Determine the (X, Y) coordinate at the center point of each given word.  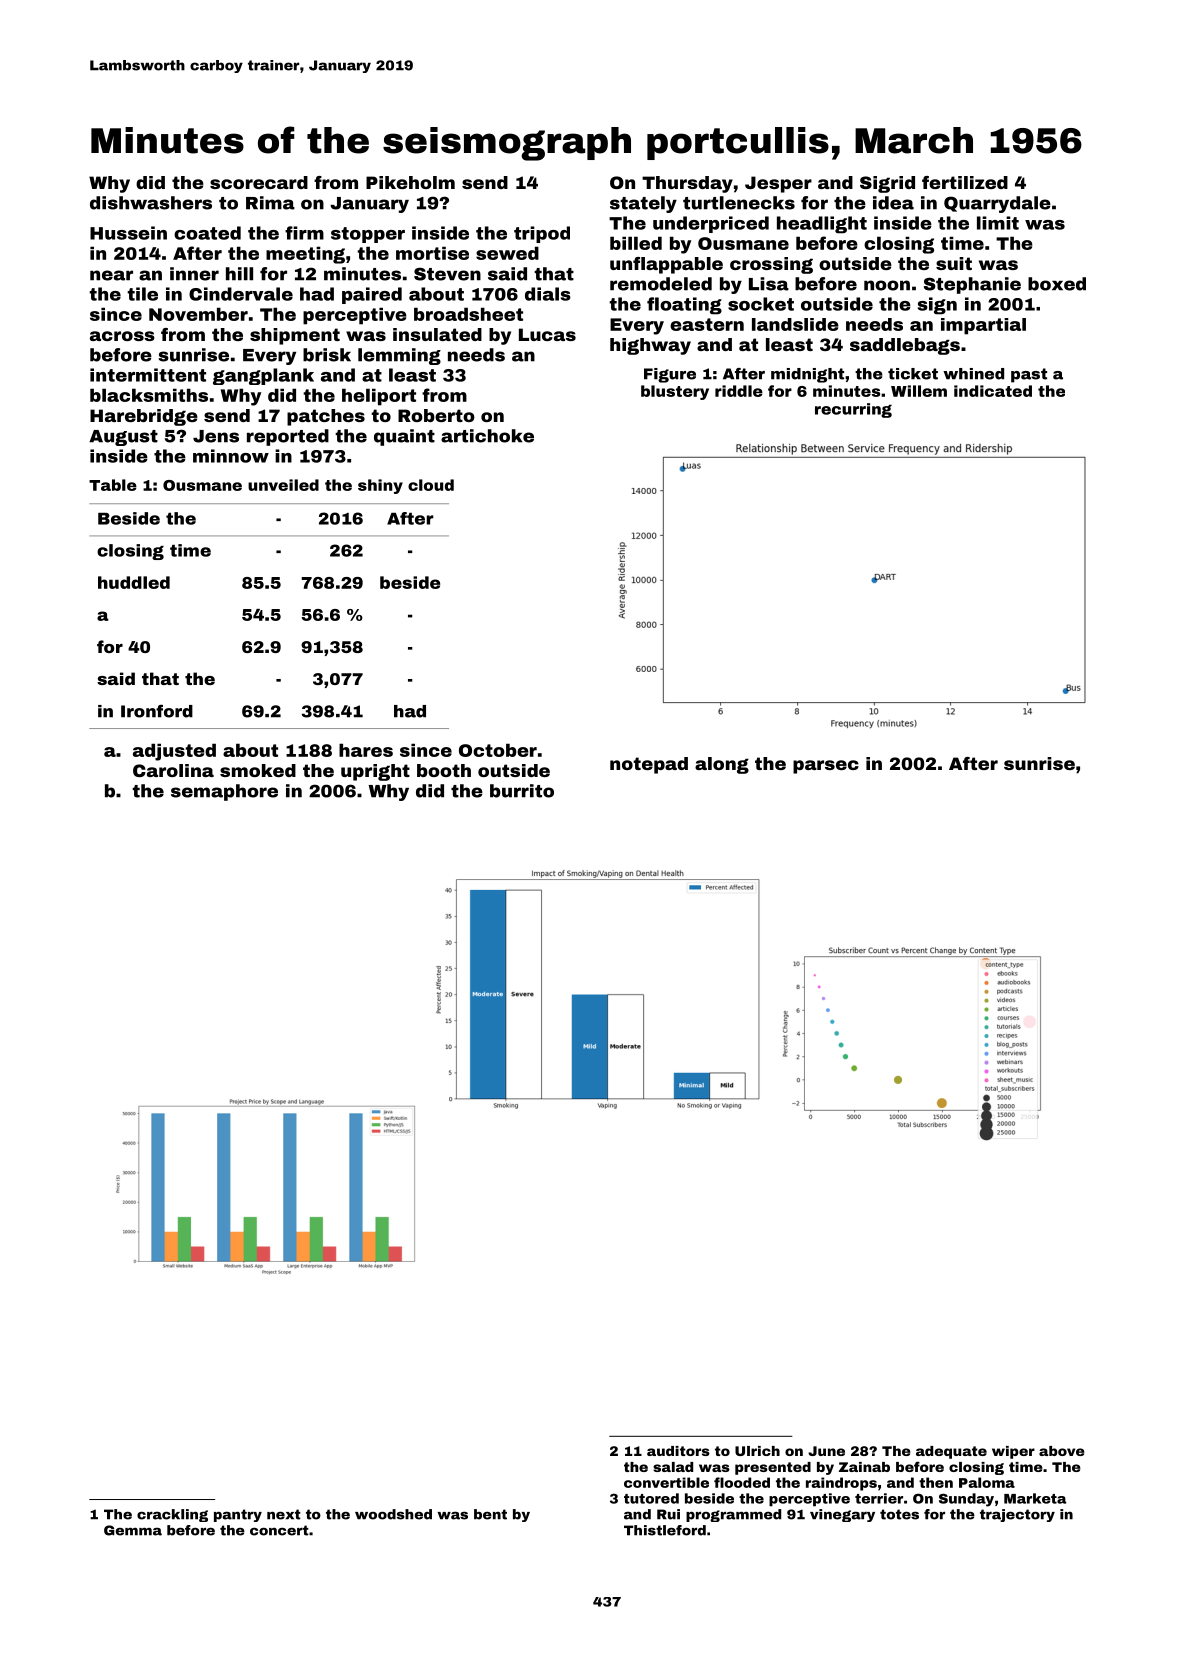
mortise (432, 253)
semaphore (224, 792)
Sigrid (887, 184)
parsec (826, 767)
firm (304, 233)
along (722, 765)
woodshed (393, 1514)
